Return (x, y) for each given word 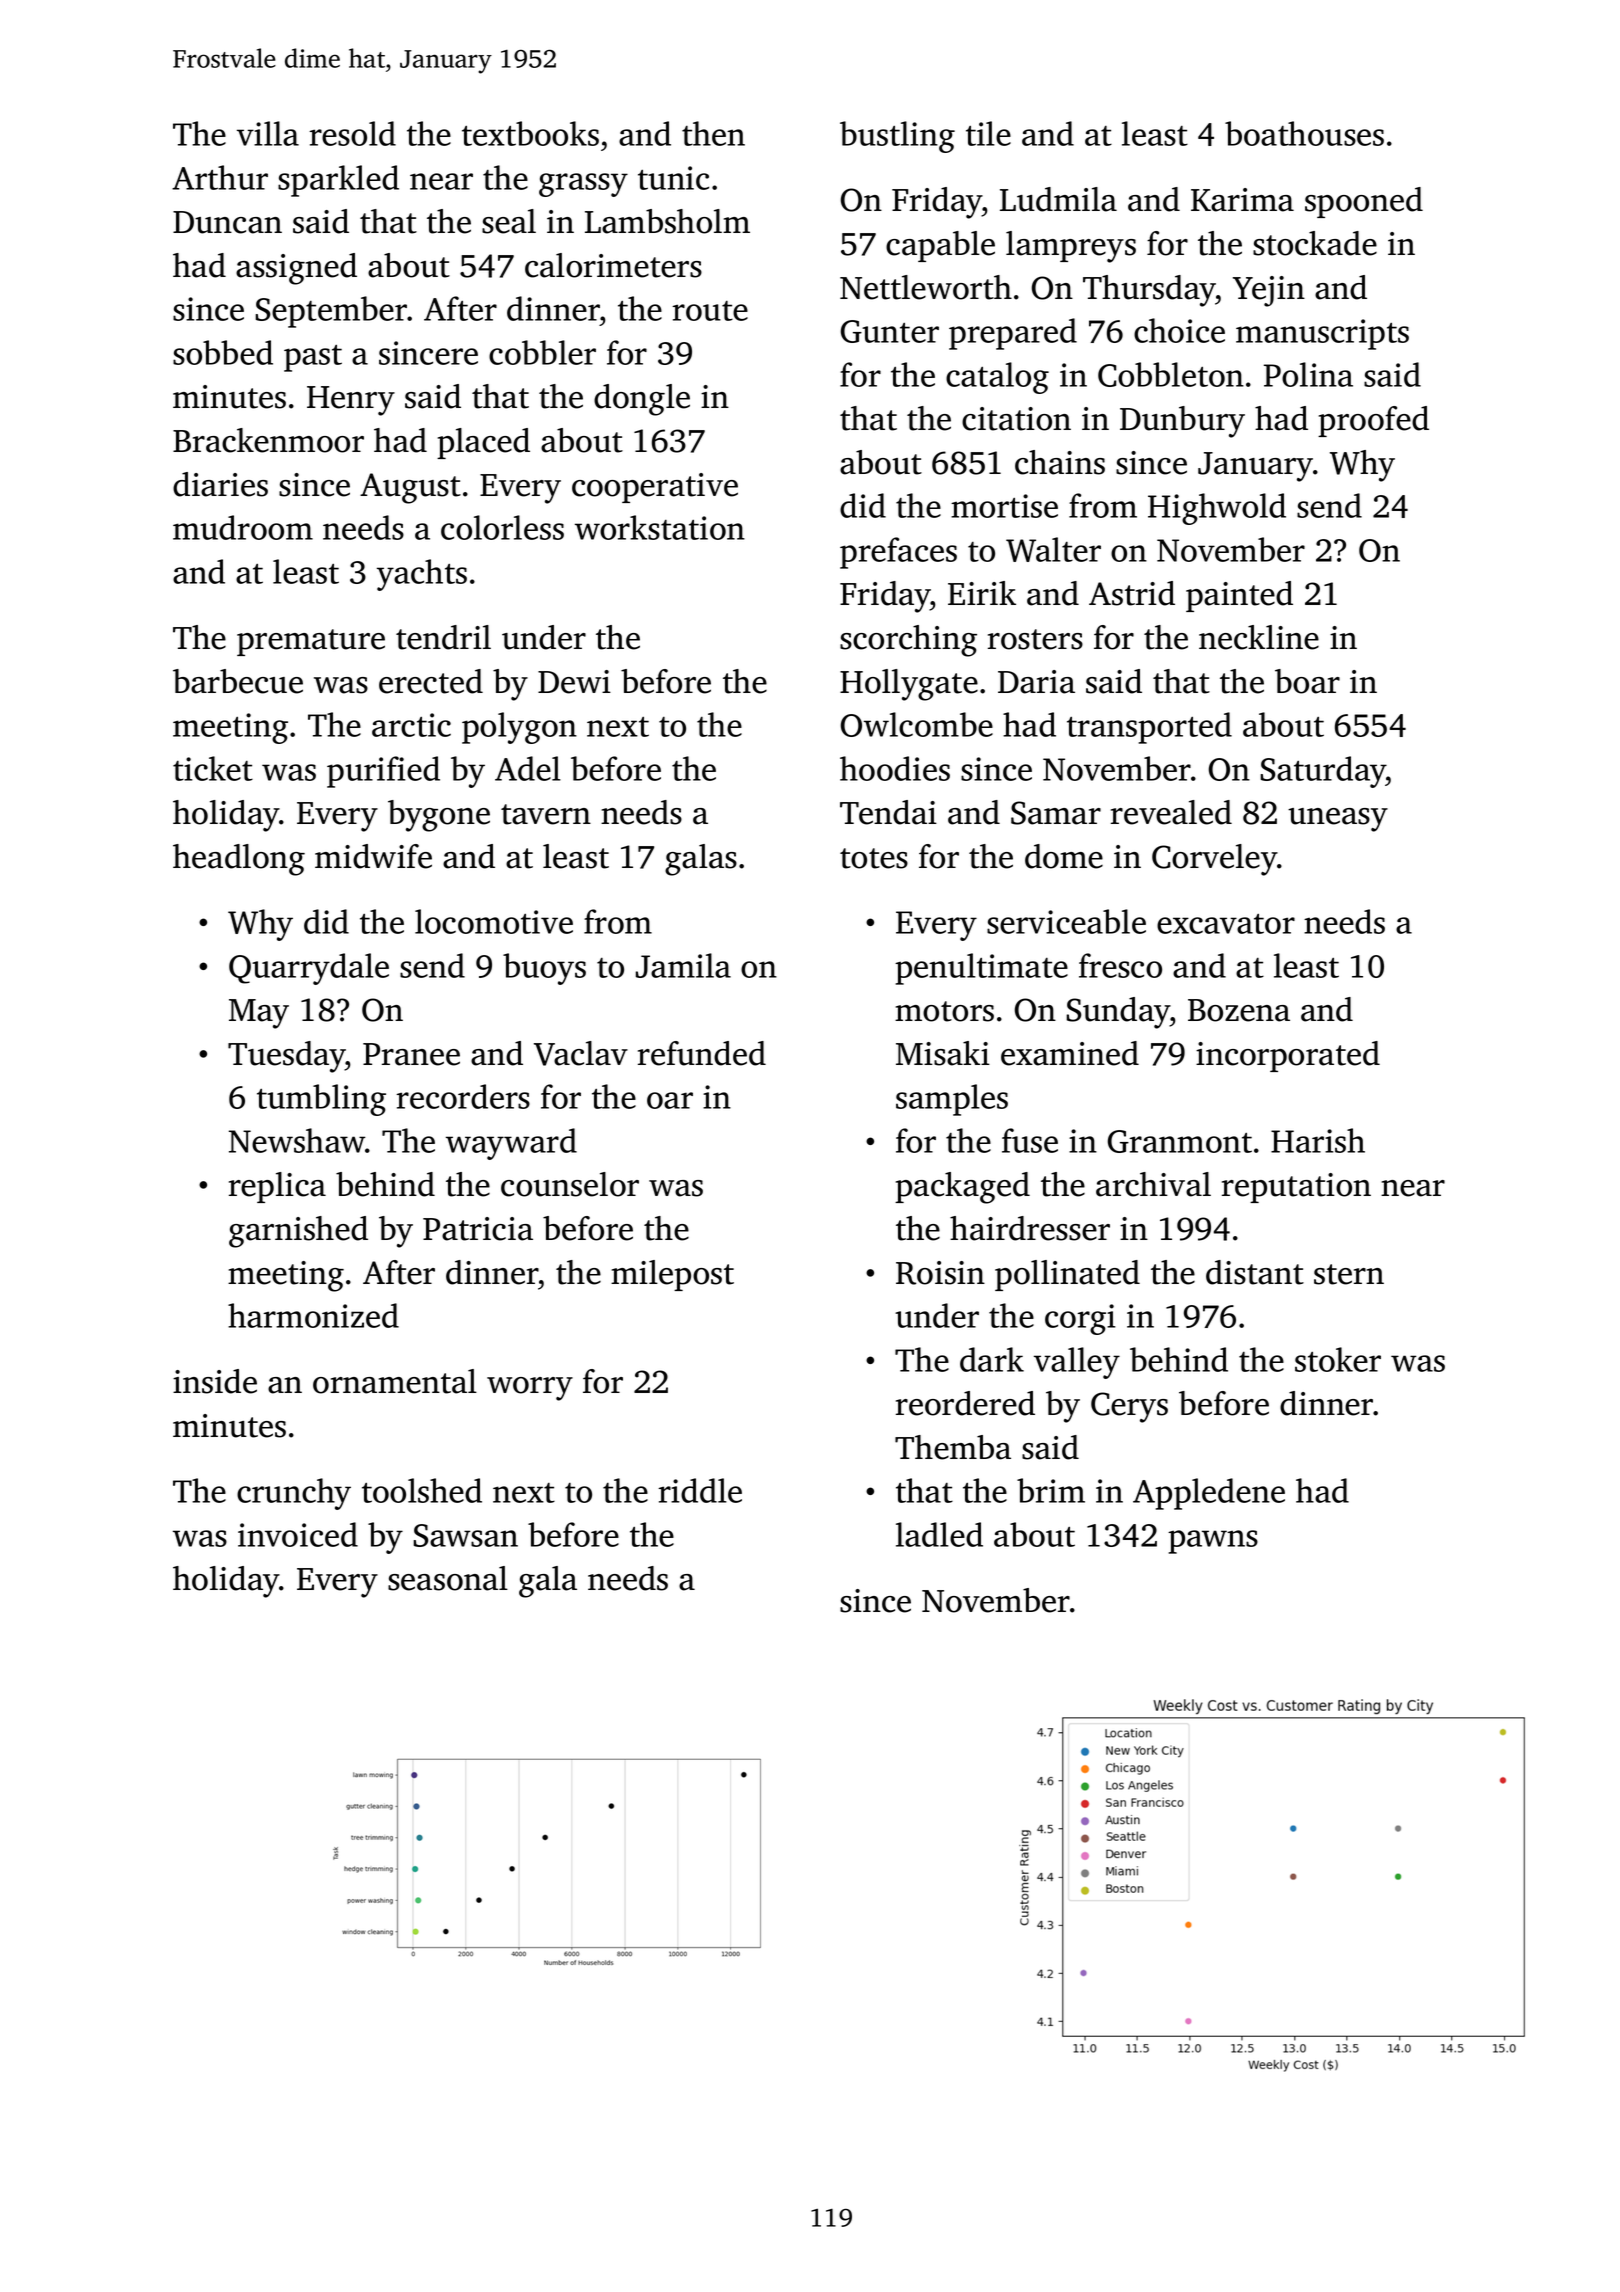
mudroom (243, 527)
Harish (1318, 1140)
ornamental (395, 1381)
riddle (700, 1490)
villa (268, 133)
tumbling (321, 1100)
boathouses (1304, 133)
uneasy (1338, 820)
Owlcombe (917, 724)
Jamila (683, 965)
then (713, 133)
